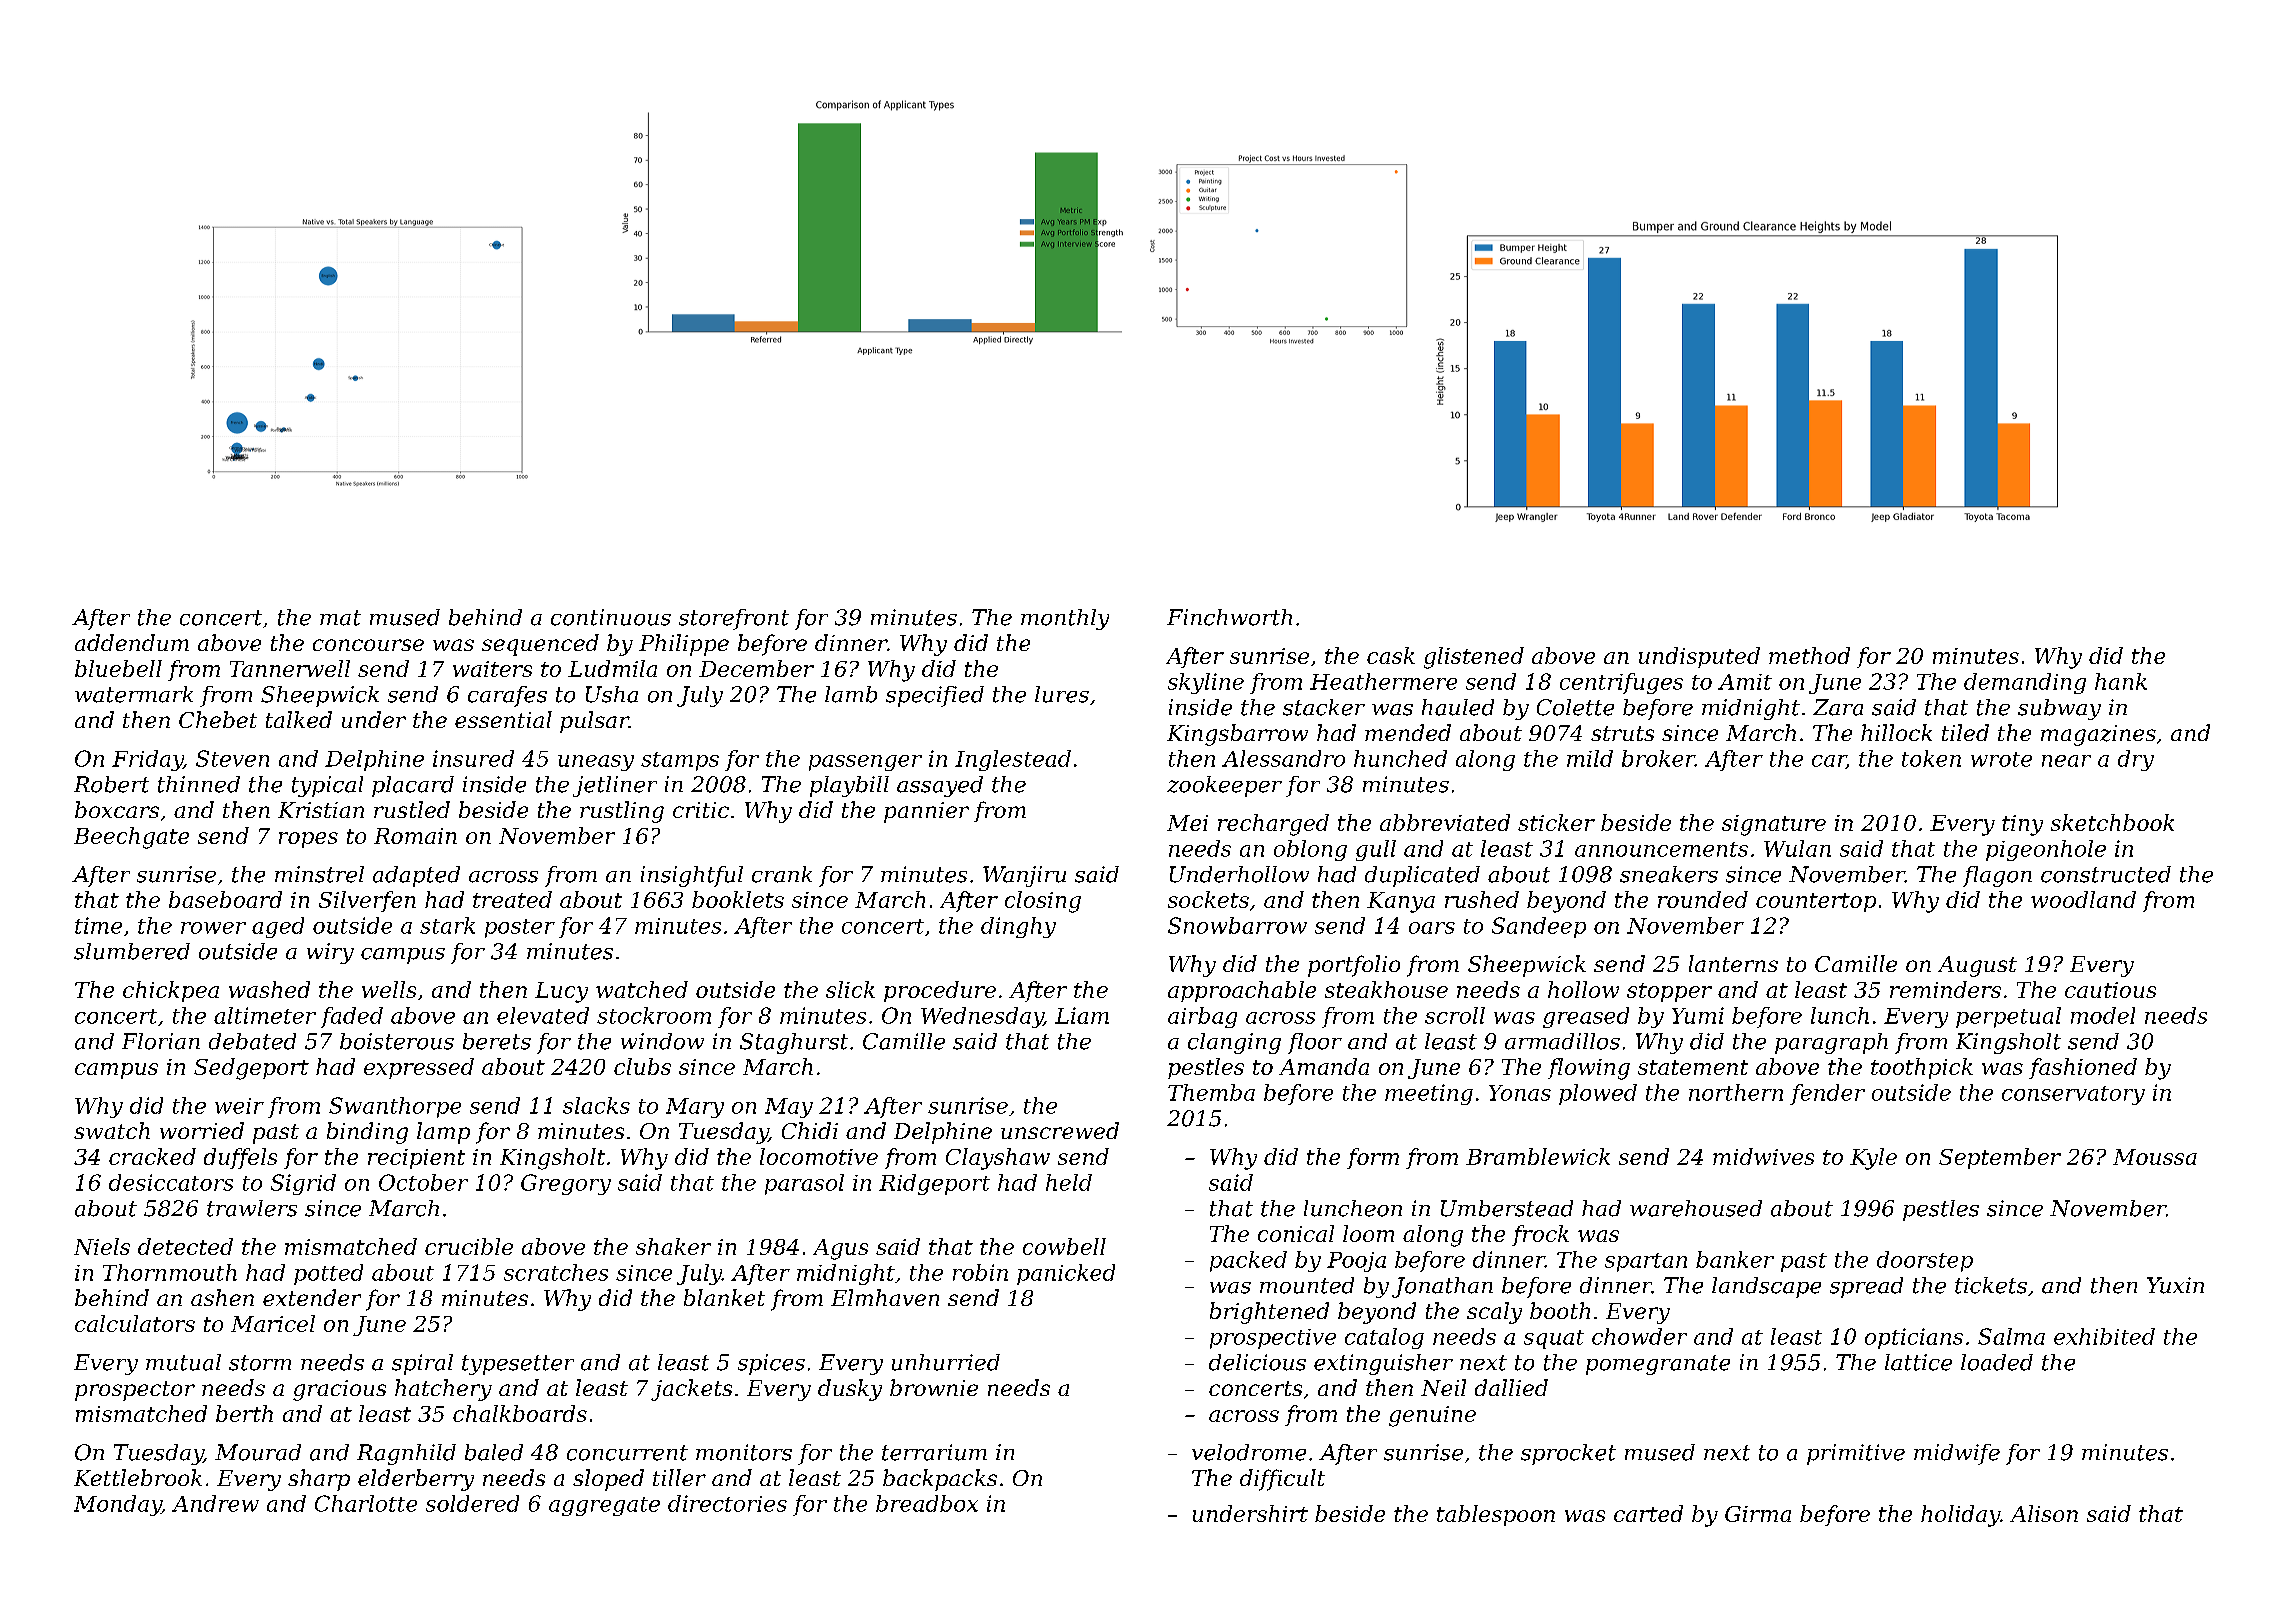  Describe the element at coordinates (1809, 655) in the screenshot. I see `method` at that location.
